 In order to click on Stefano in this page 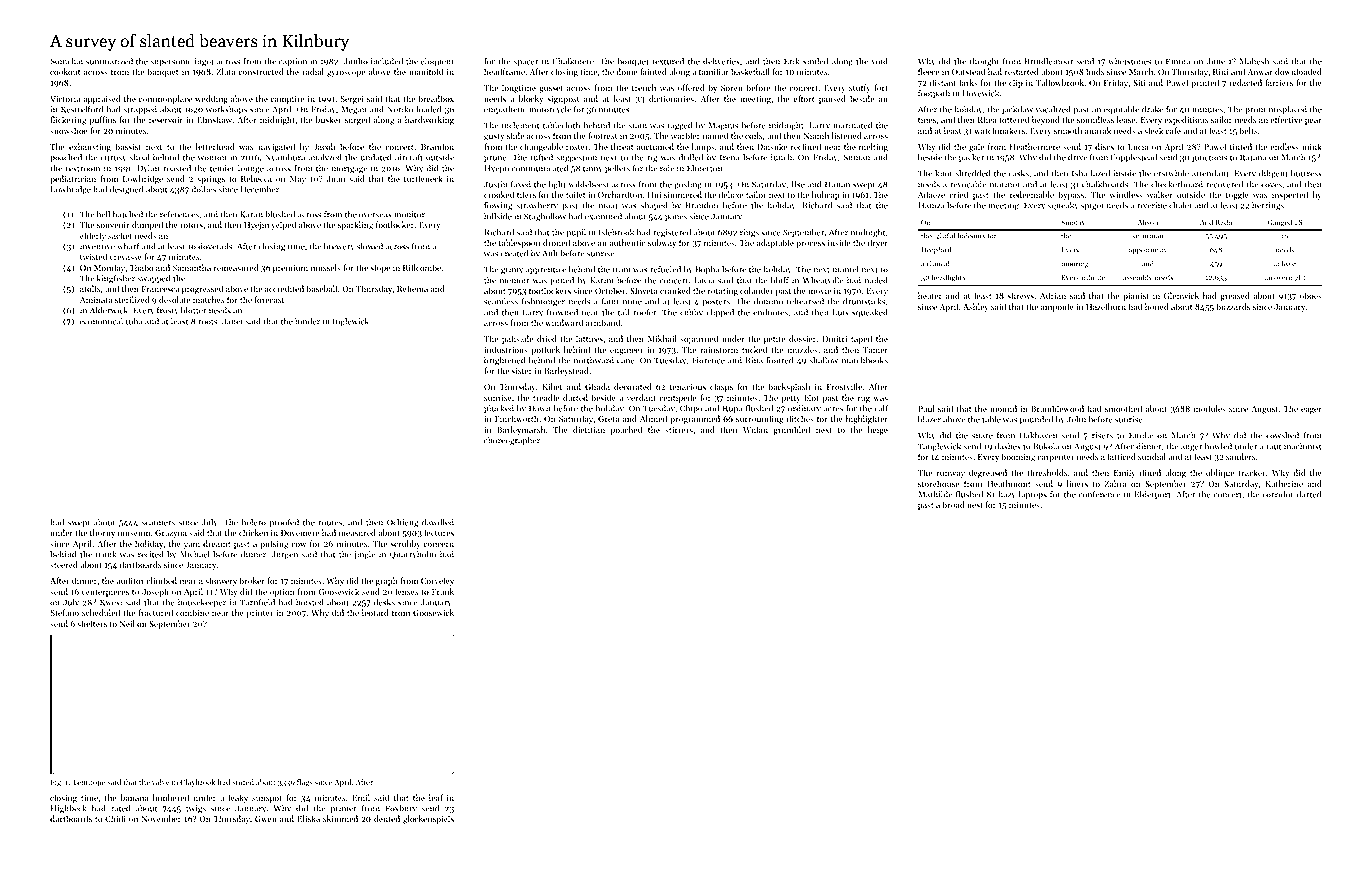, I will do `click(64, 612)`.
